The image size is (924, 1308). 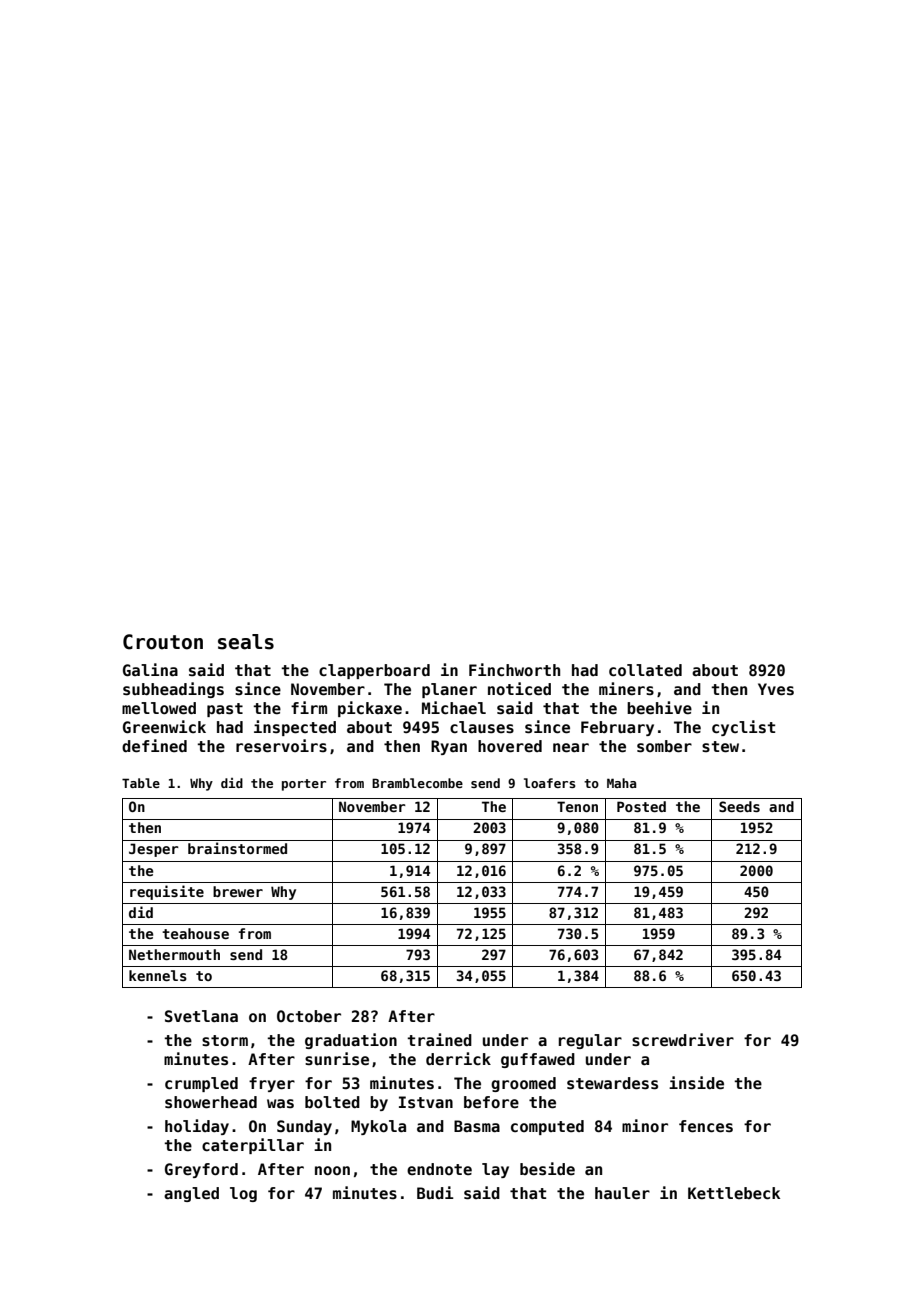 I want to click on Greenwick, so click(x=164, y=727).
